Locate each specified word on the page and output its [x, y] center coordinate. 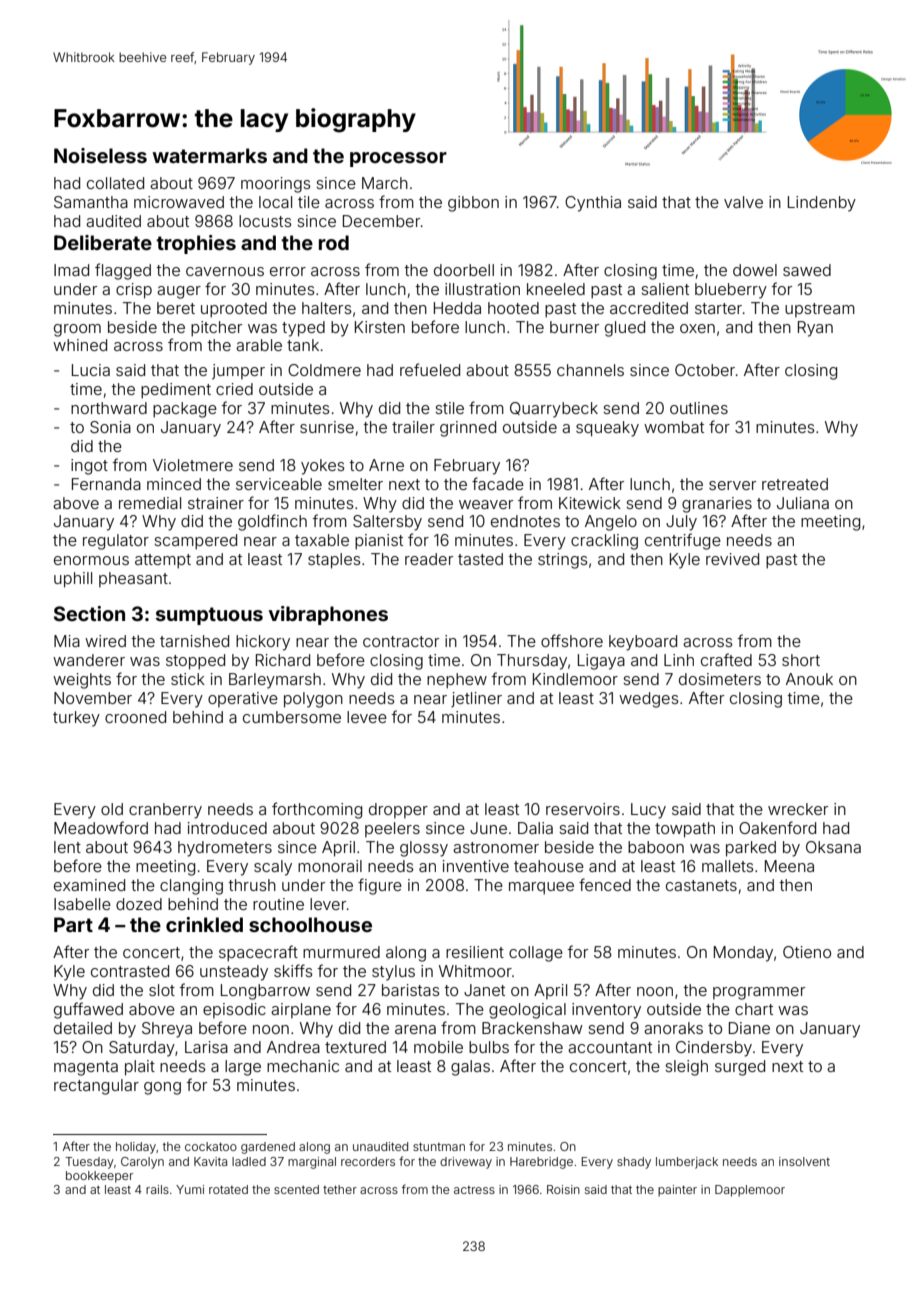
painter [677, 1191]
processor [398, 159]
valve [743, 202]
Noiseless [100, 155]
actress [474, 1190]
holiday [136, 1148]
